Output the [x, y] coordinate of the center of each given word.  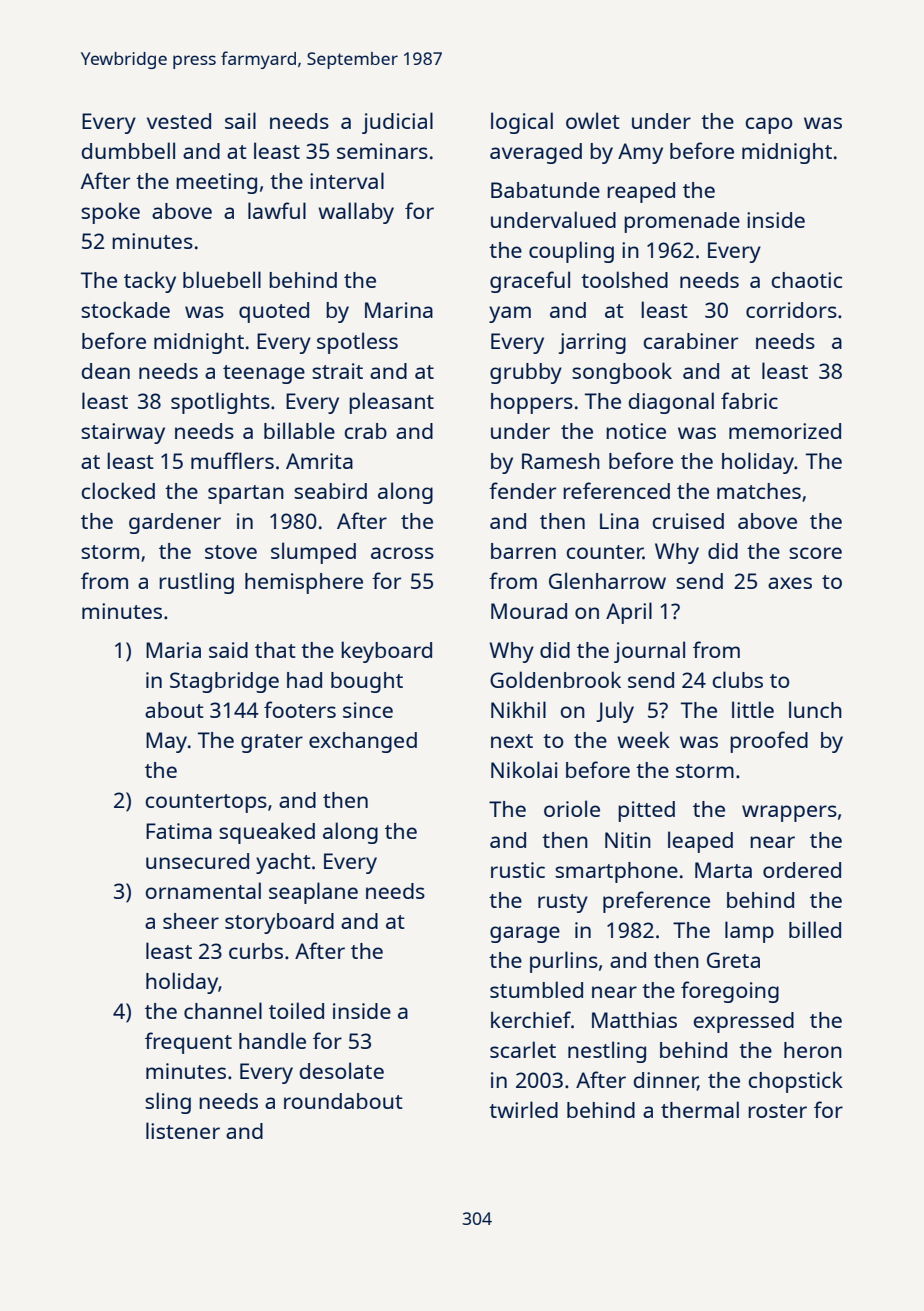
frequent [188, 1043]
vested [179, 121]
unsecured [197, 861]
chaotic [806, 280]
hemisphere [304, 583]
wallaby [356, 213]
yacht [283, 863]
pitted [646, 811]
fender [522, 490]
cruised [688, 521]
